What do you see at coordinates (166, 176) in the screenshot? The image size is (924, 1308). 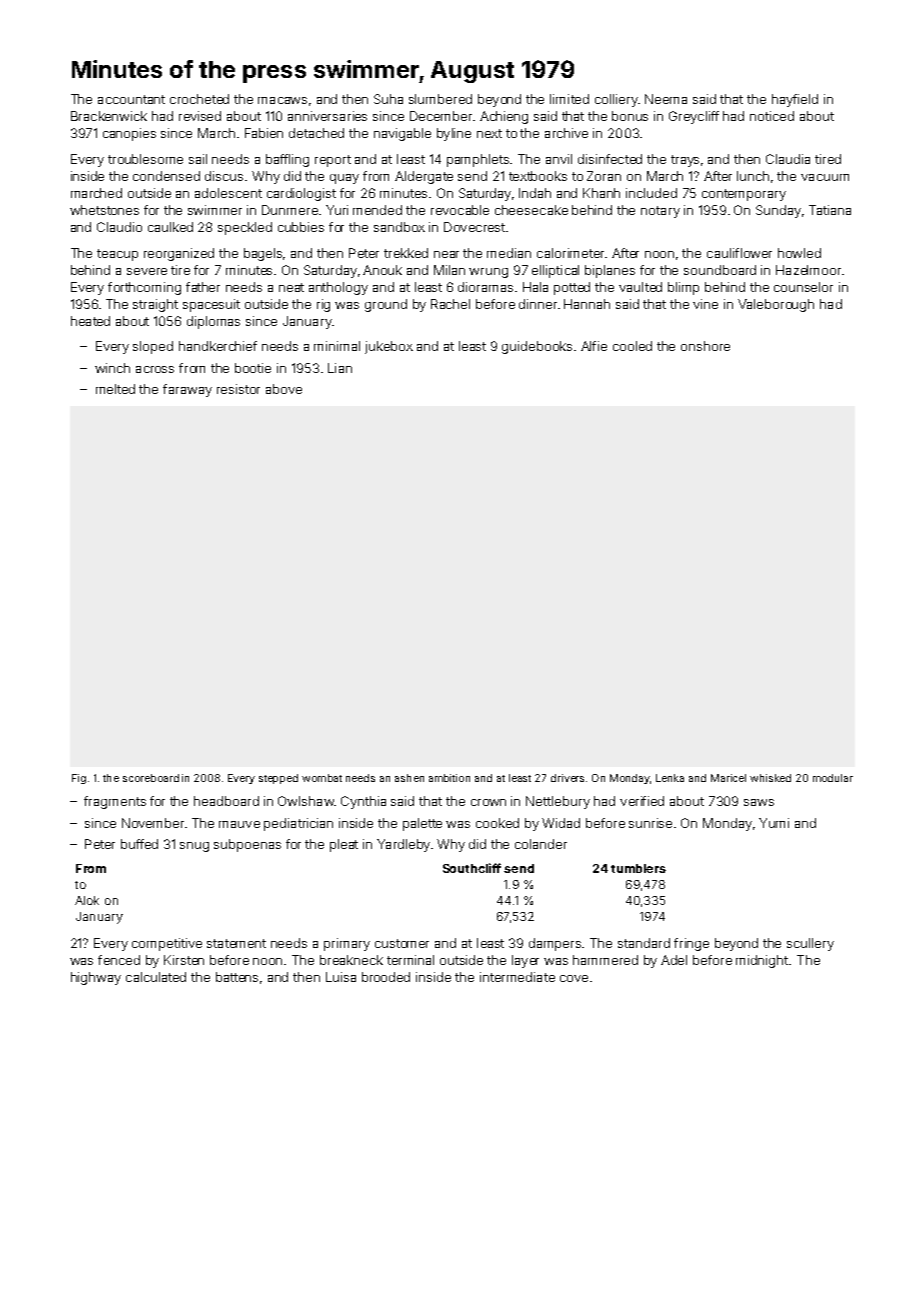 I see `condensed` at bounding box center [166, 176].
